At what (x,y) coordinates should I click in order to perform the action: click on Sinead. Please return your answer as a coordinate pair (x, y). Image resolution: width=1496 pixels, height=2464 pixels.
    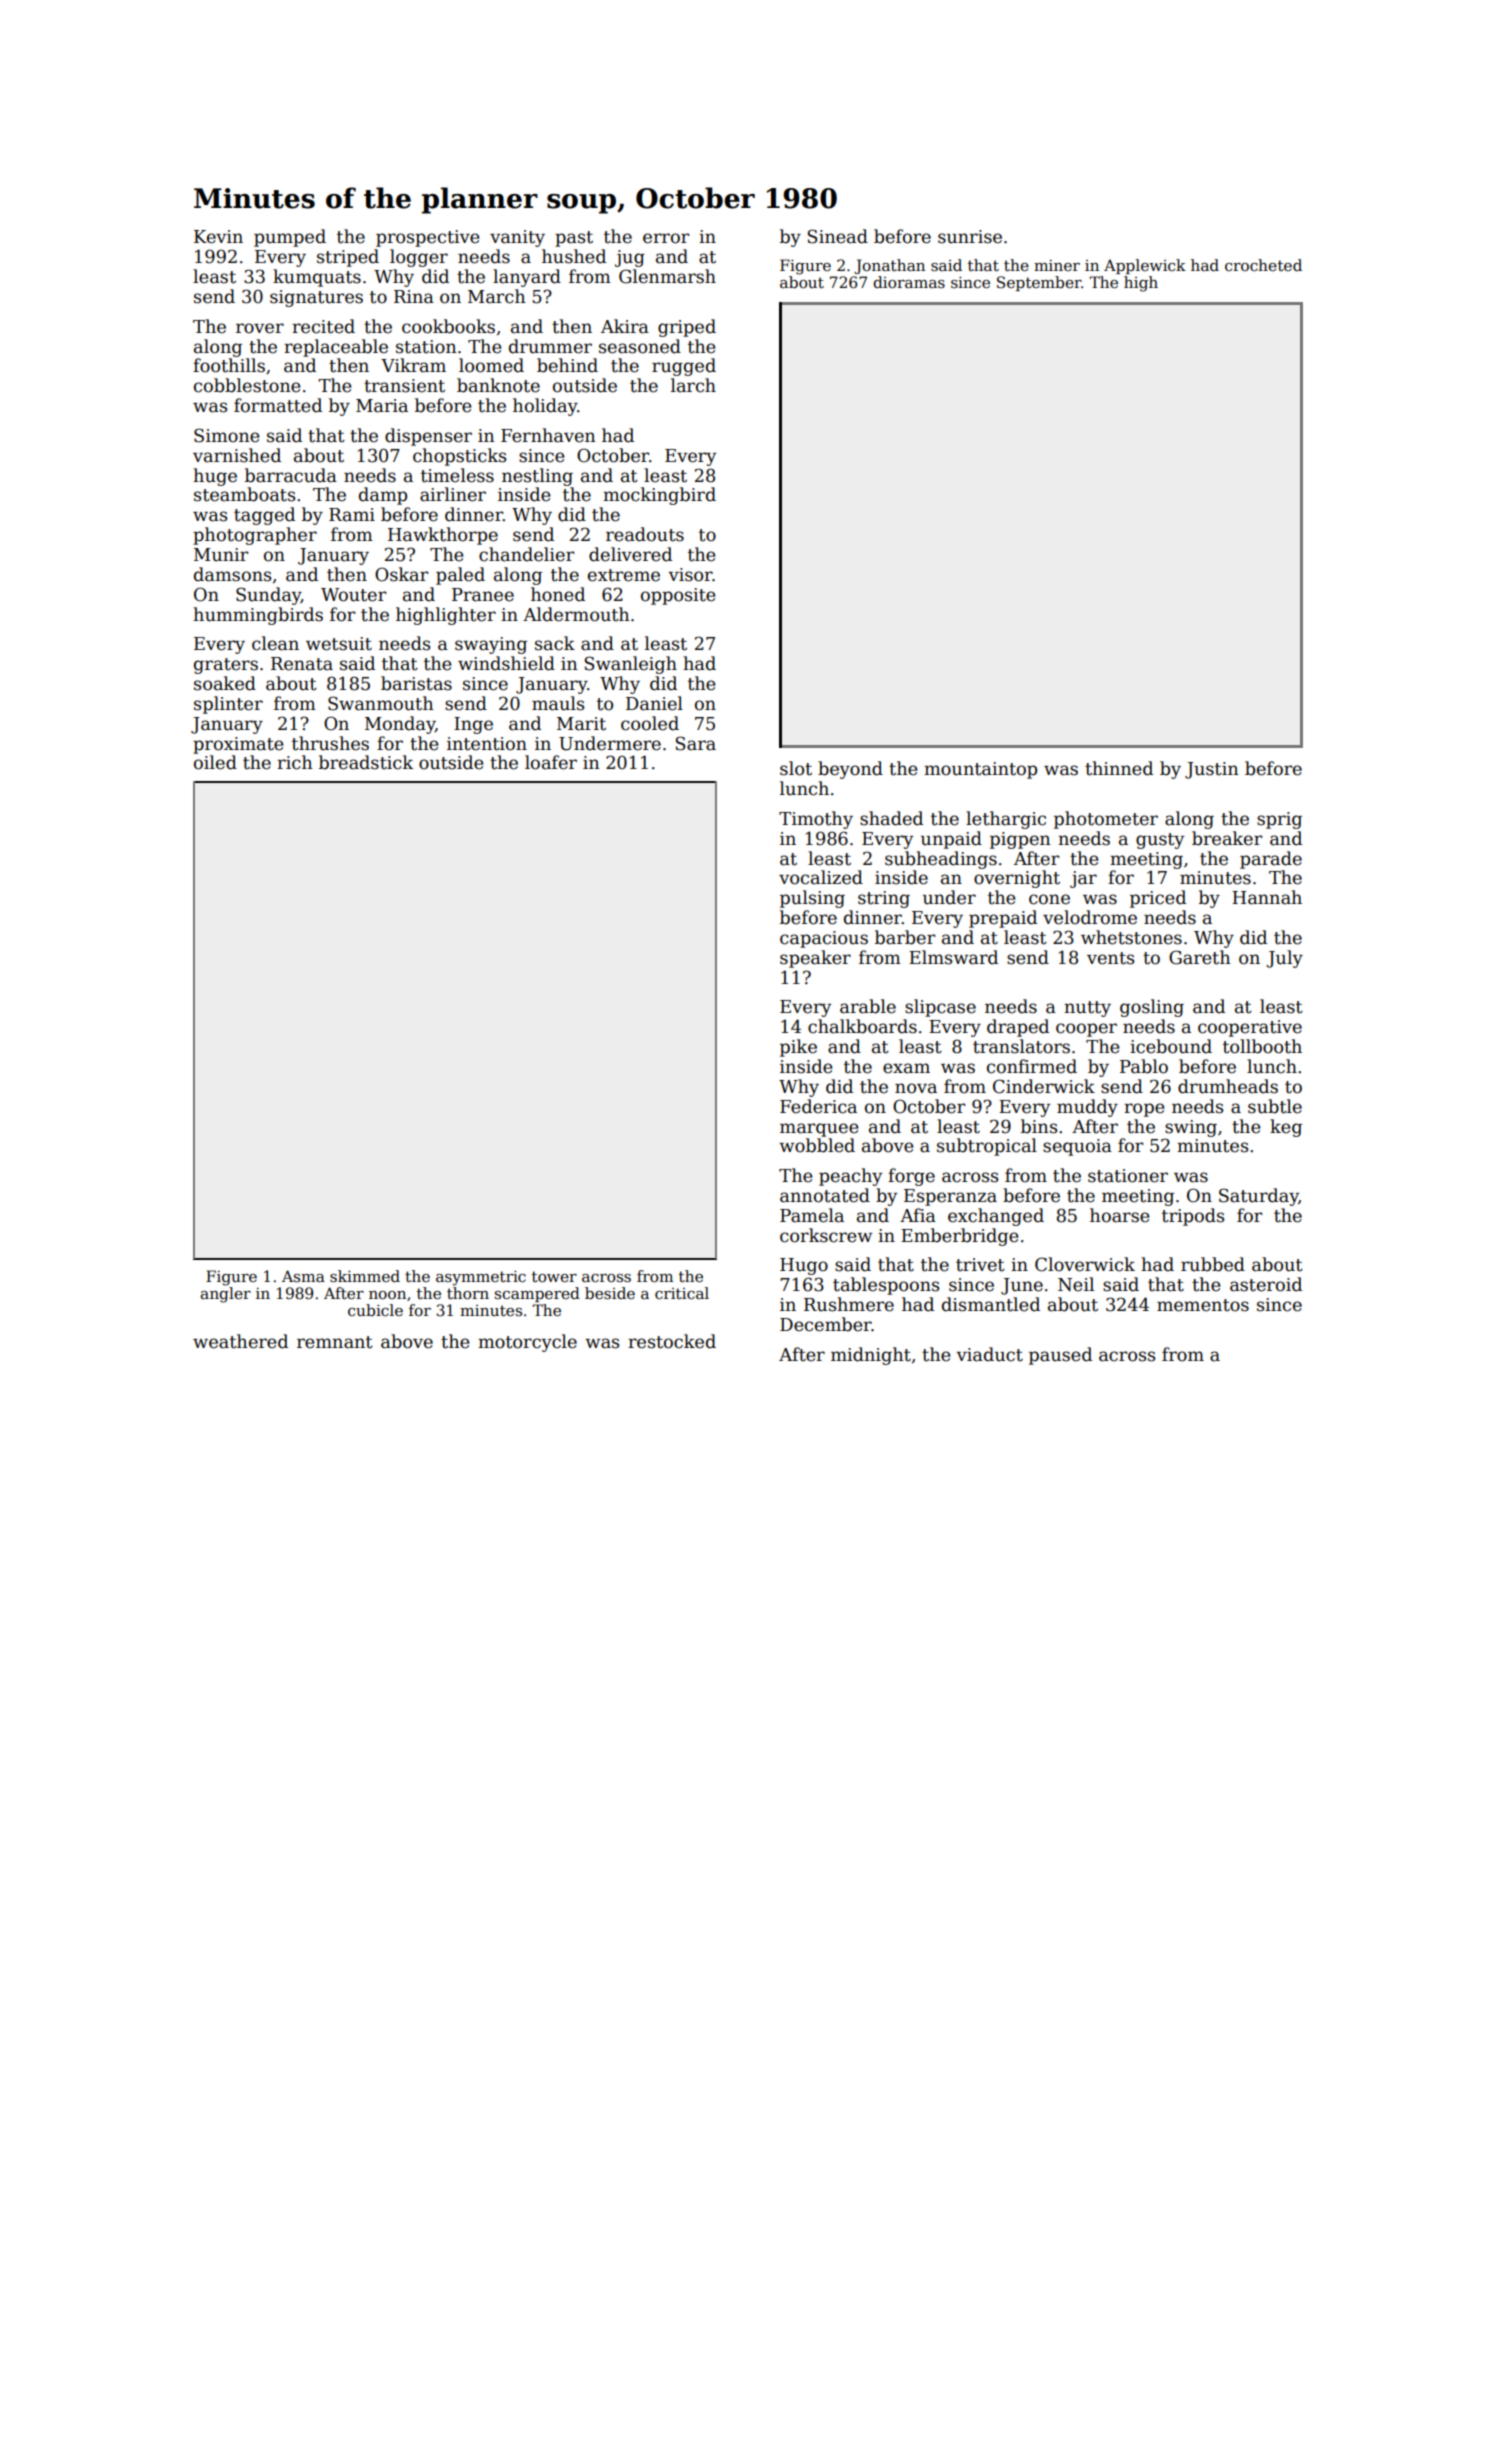
    Looking at the image, I should click on (838, 236).
